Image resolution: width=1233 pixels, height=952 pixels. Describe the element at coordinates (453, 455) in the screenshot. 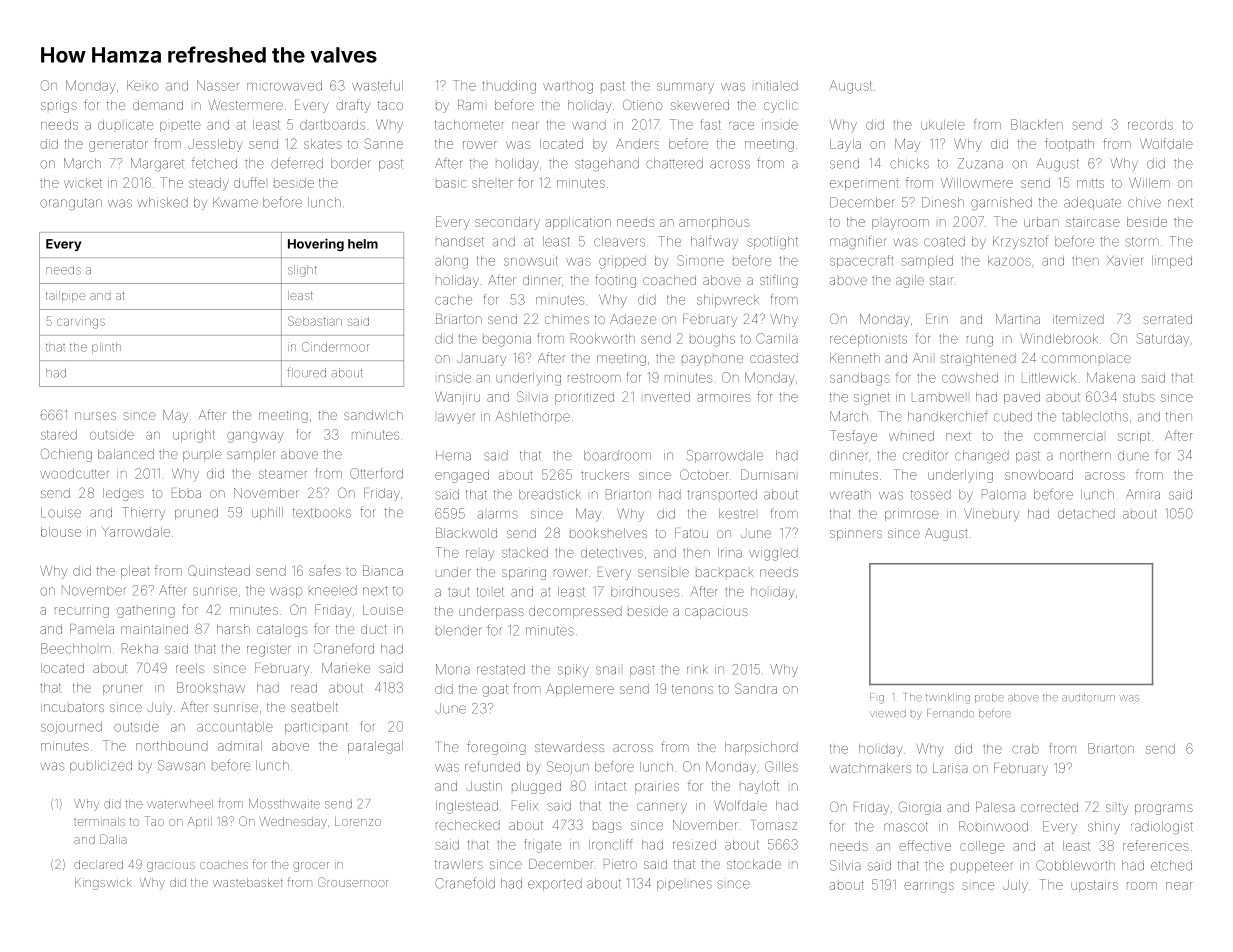

I see `Hema` at that location.
